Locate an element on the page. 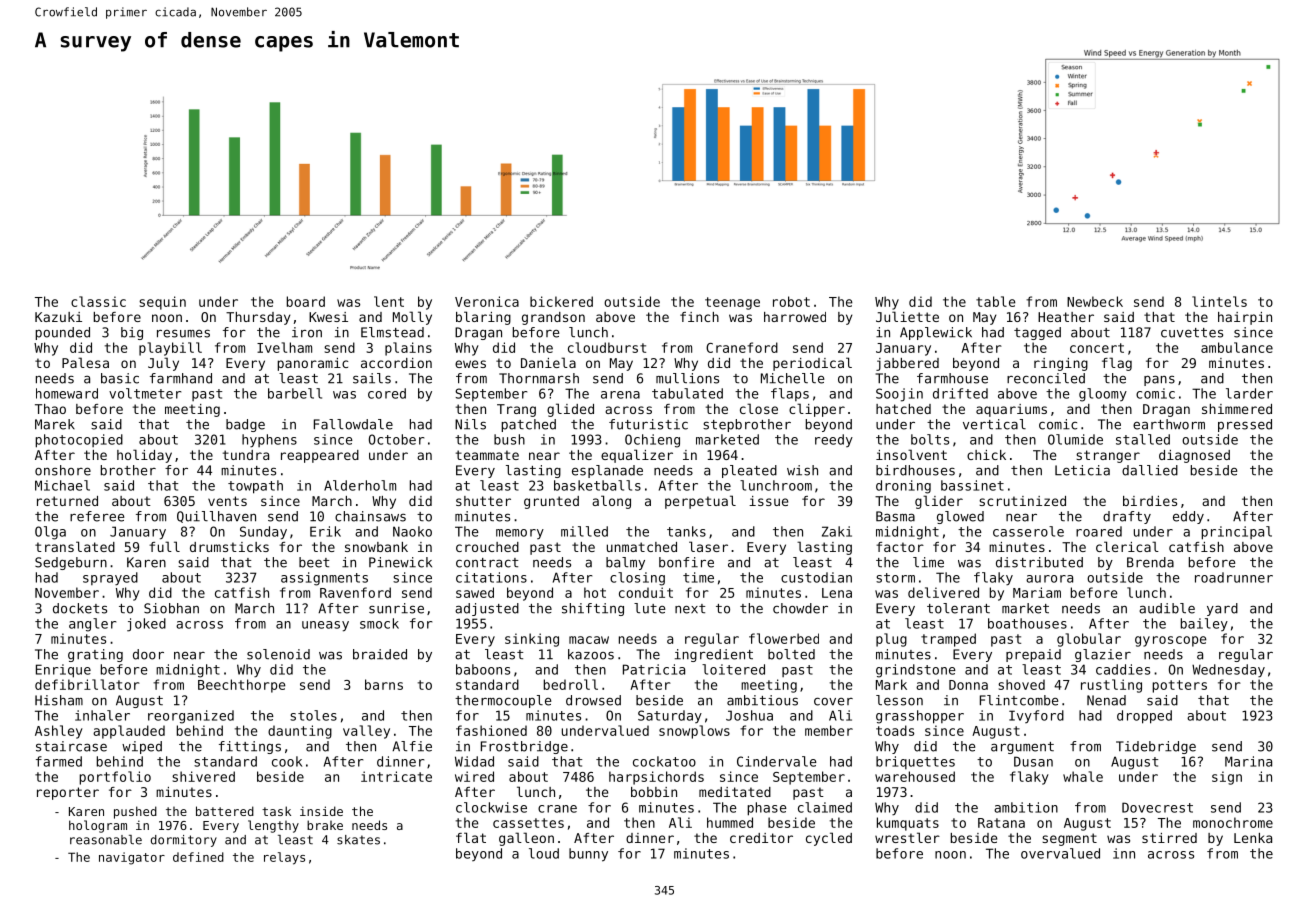 The height and width of the page is (924, 1308). dropped is located at coordinates (1144, 717).
